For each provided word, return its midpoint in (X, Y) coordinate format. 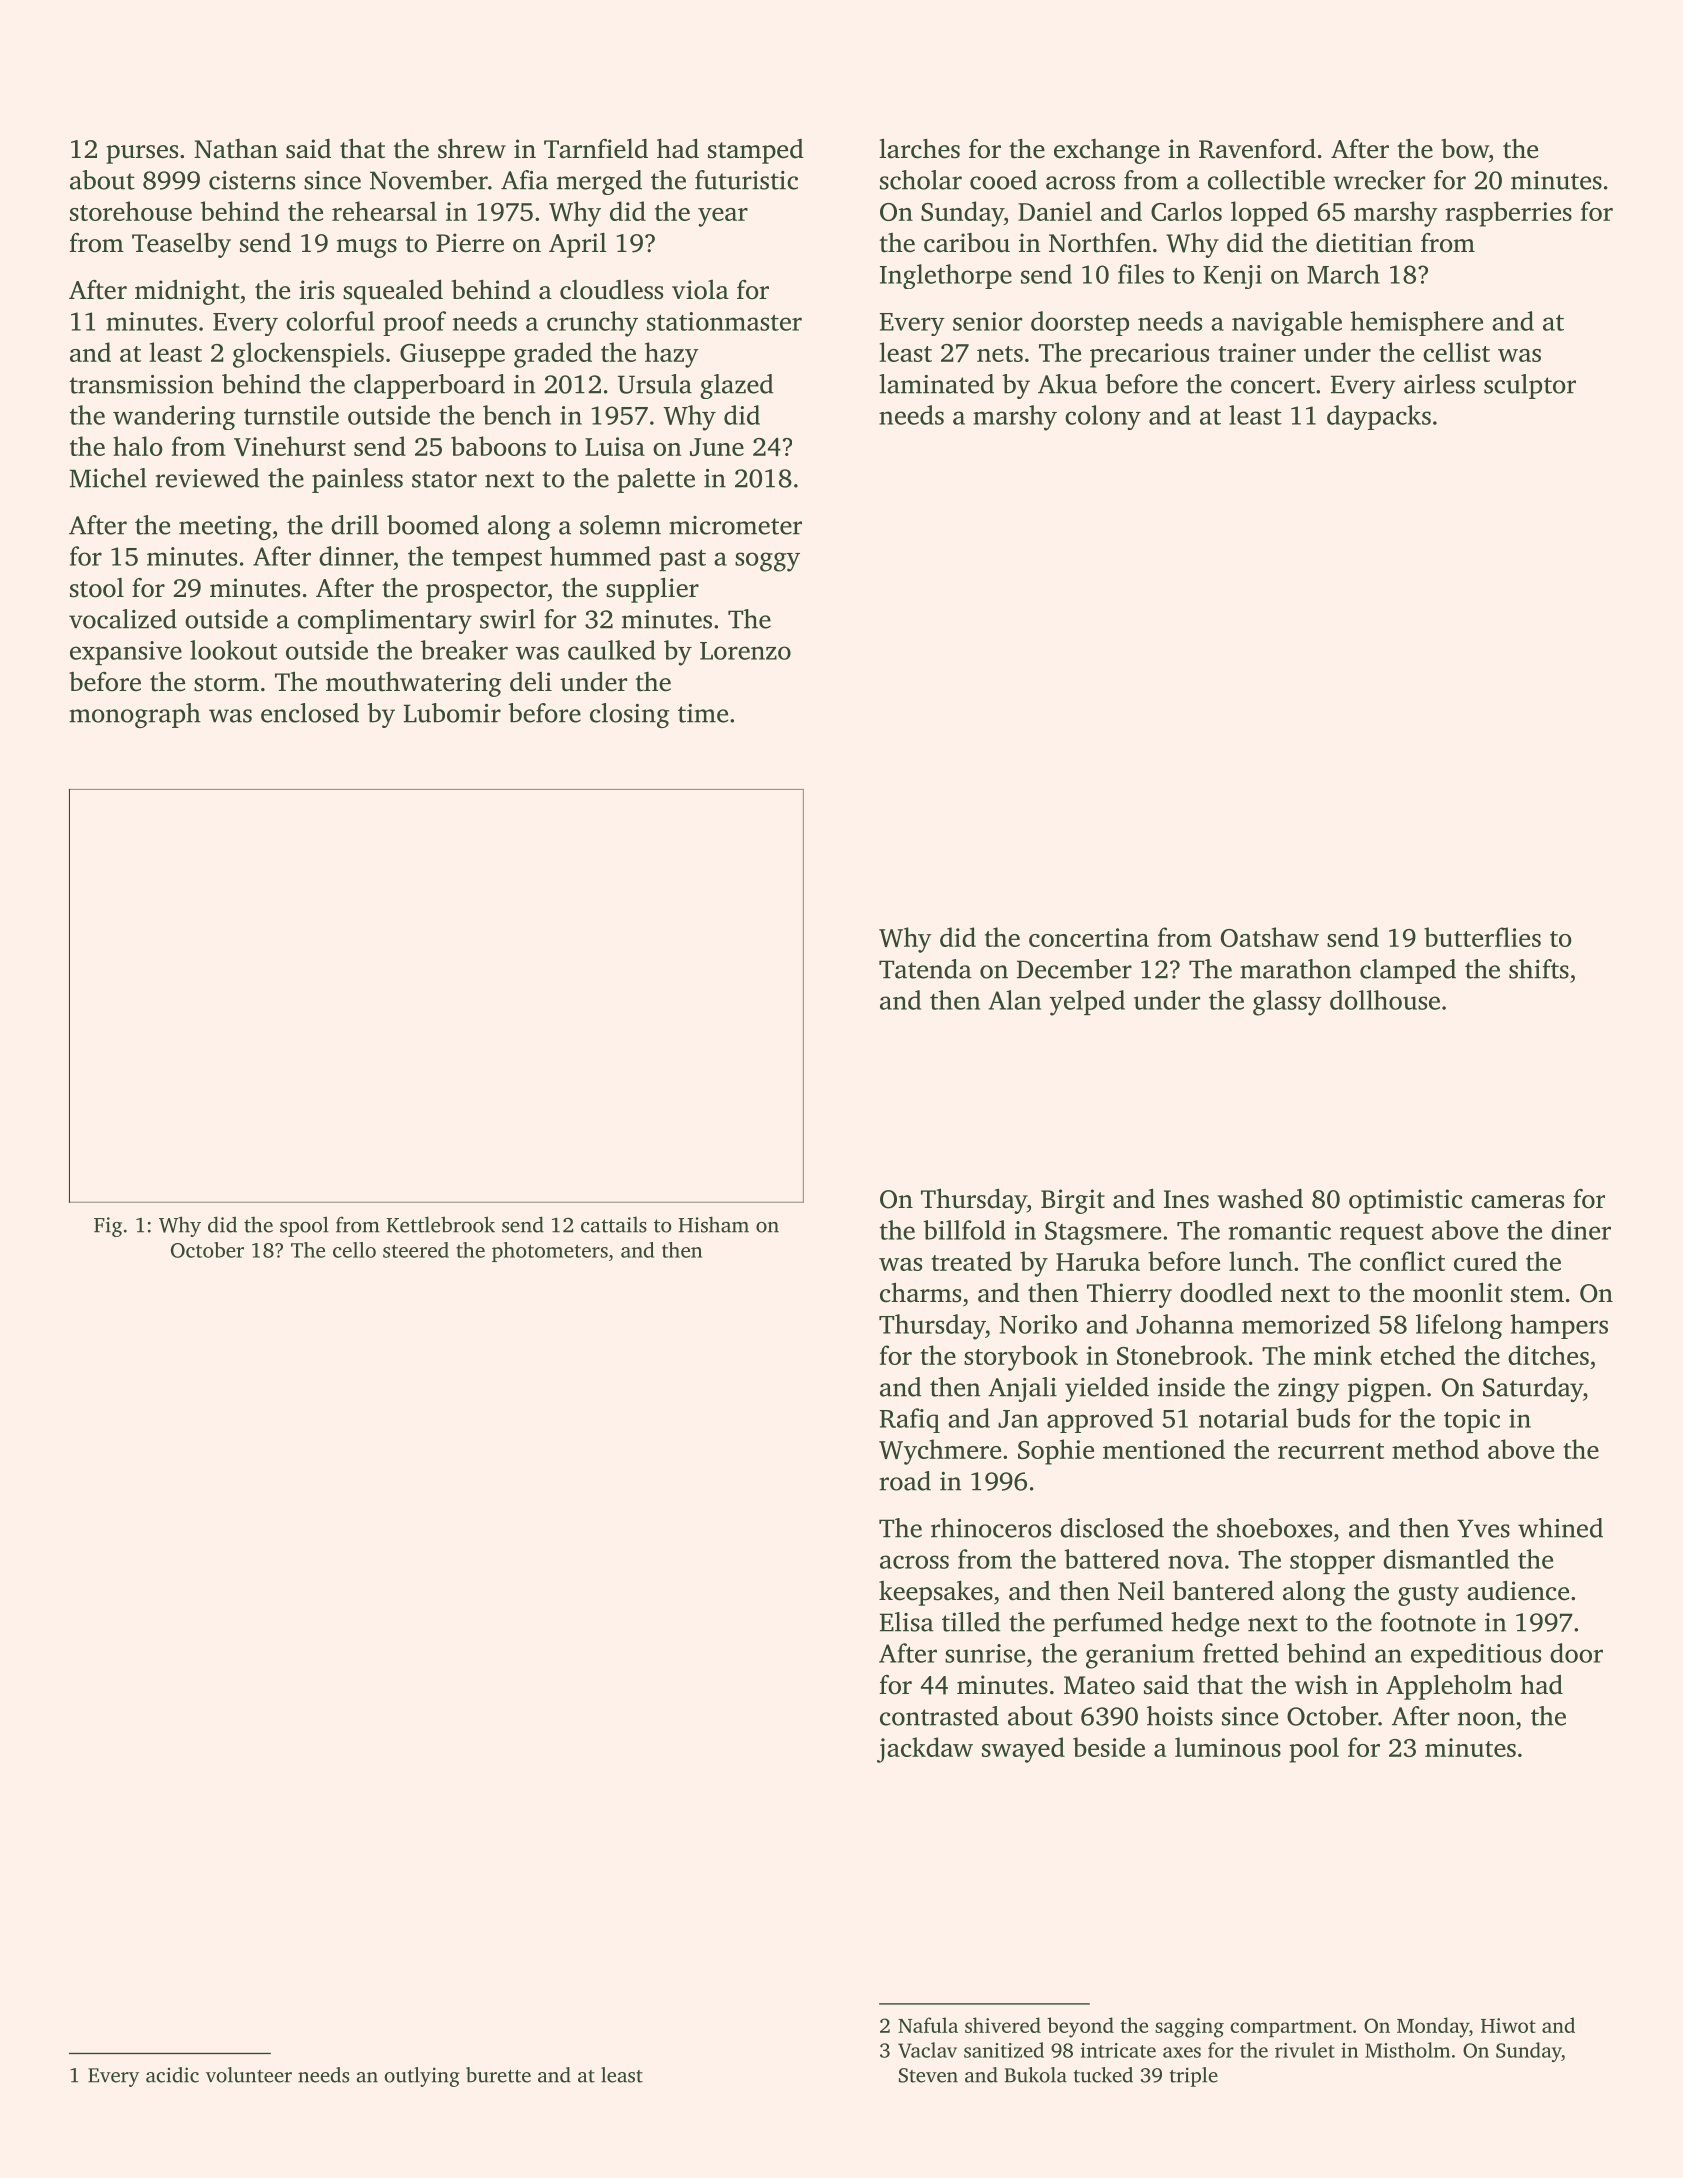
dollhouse (1385, 1000)
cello (354, 1250)
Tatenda (925, 969)
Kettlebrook (440, 1224)
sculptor (1530, 386)
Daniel (1055, 211)
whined (1560, 1528)
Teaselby (181, 245)
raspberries (1508, 214)
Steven (928, 2075)
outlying (422, 2077)
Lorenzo (745, 651)
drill (355, 525)
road (905, 1481)
